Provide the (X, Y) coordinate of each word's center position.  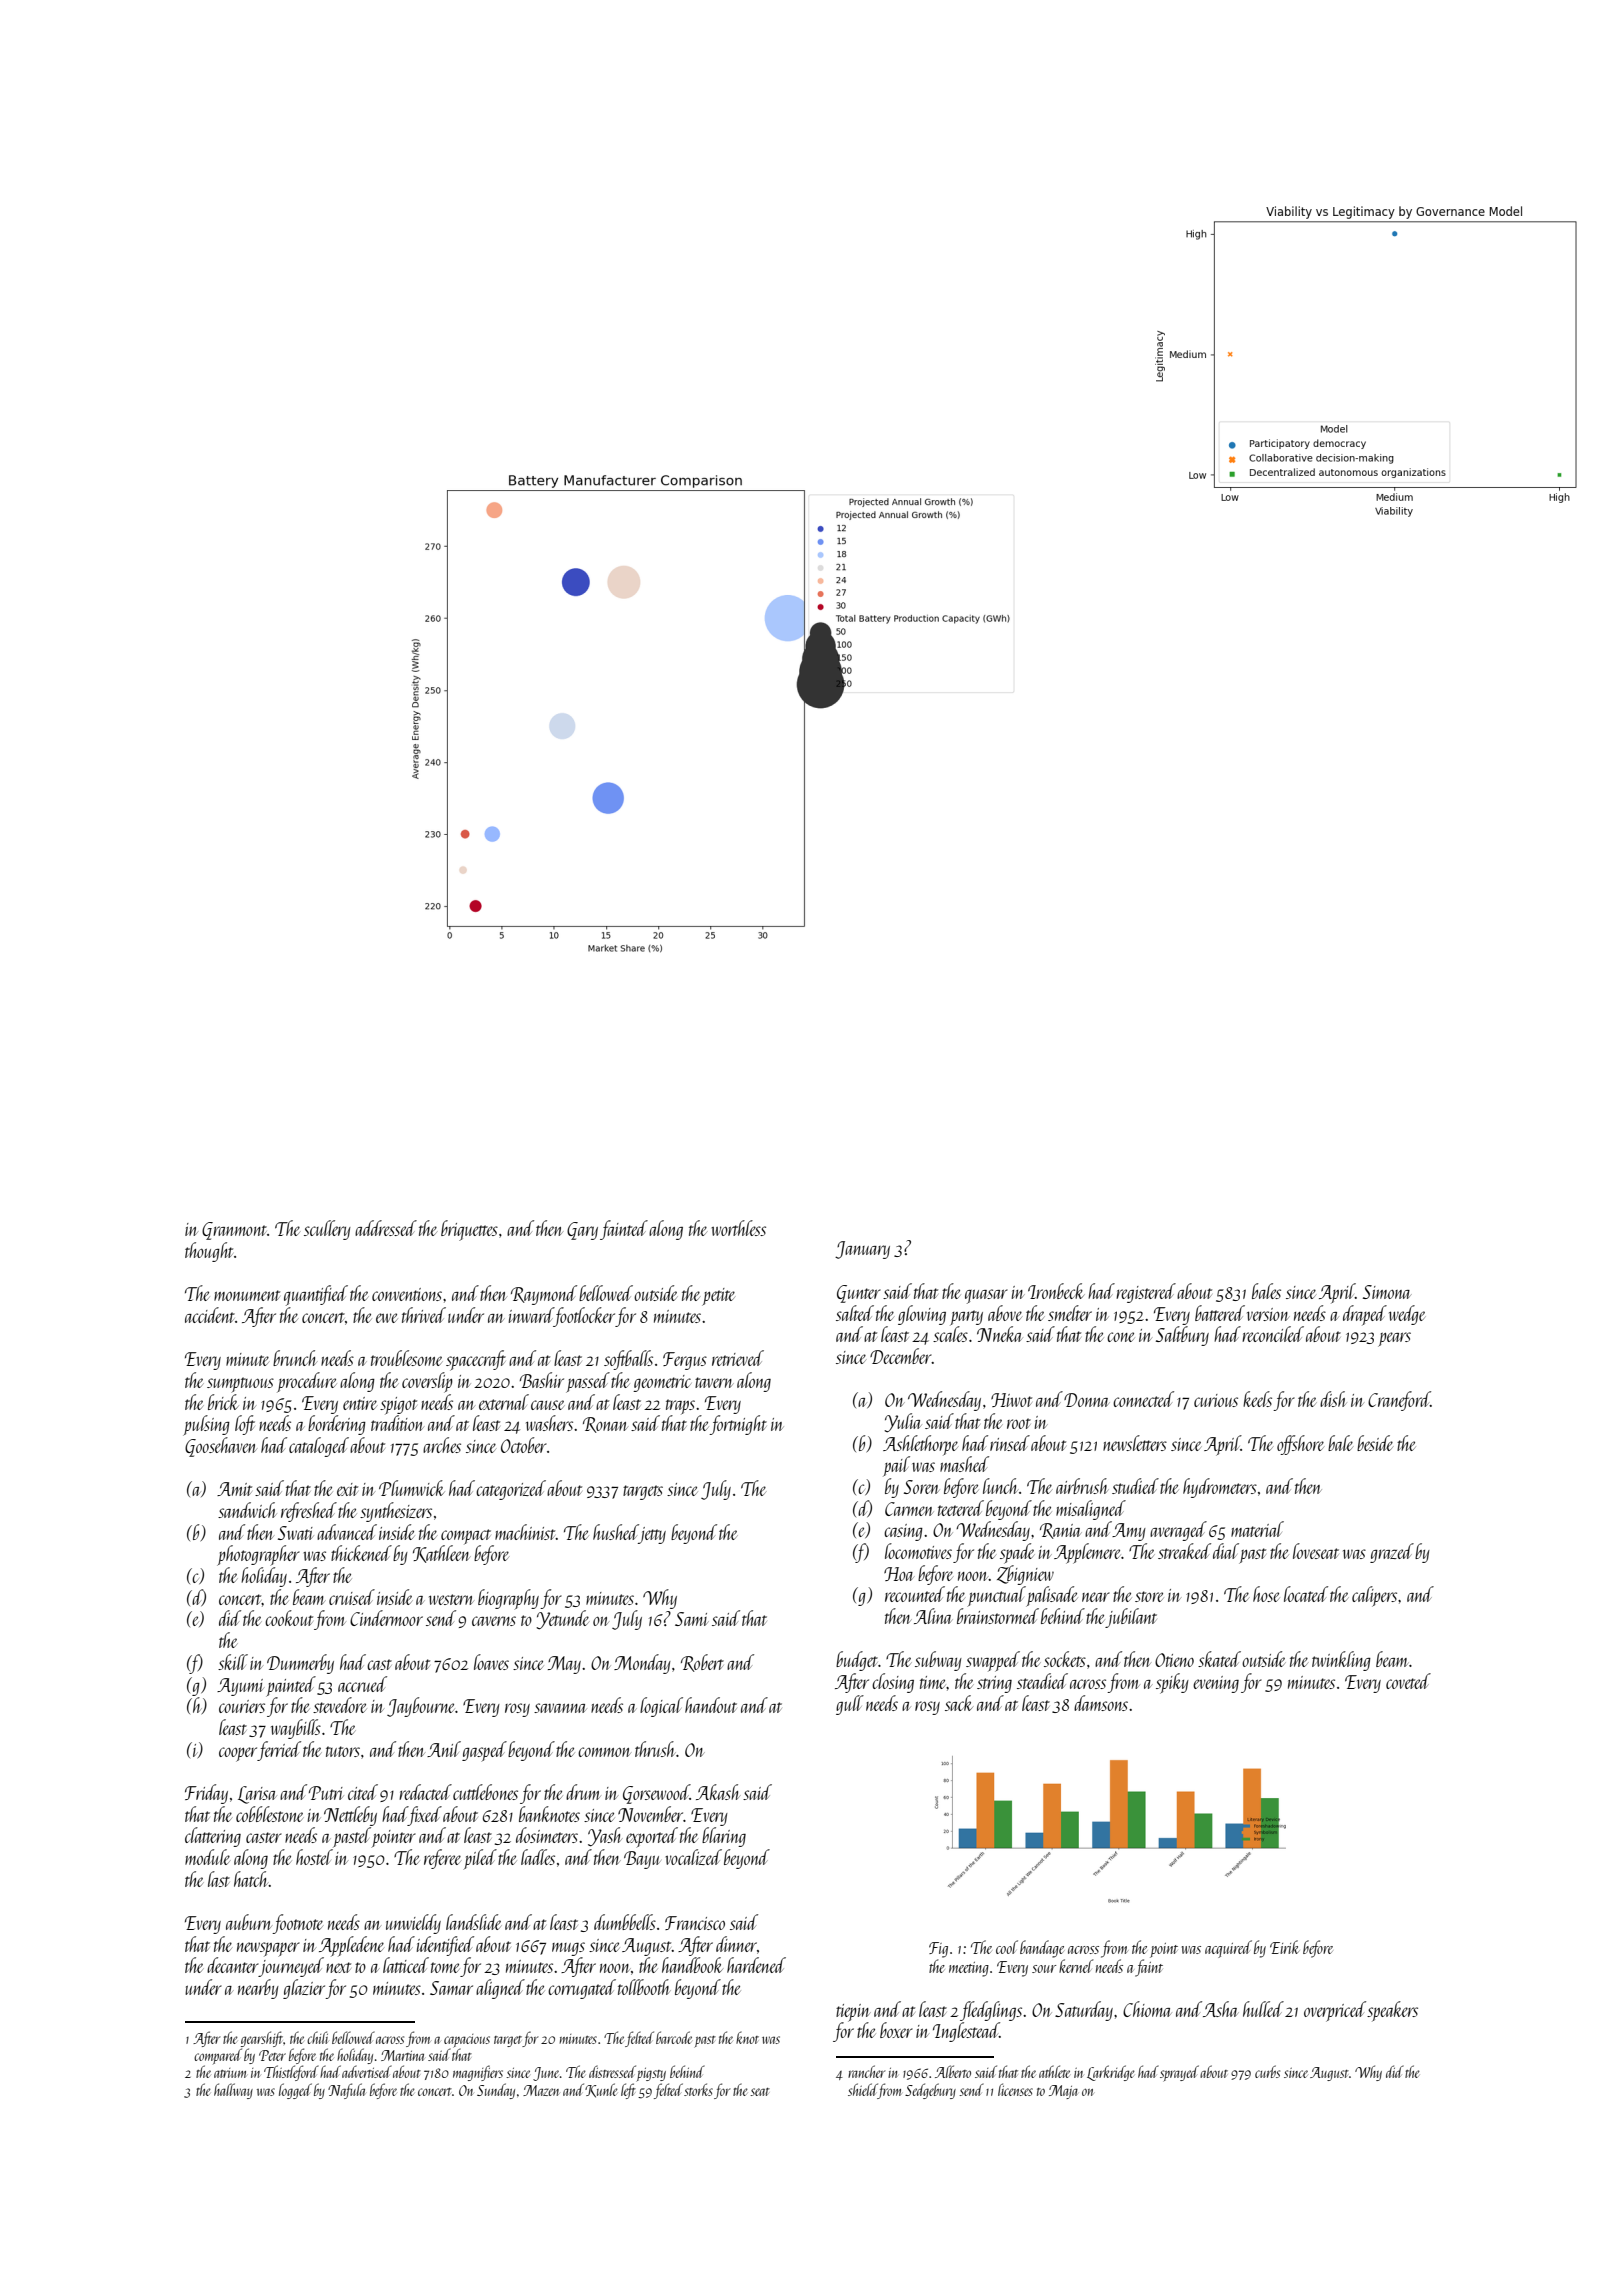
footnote (298, 1924)
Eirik (1285, 1947)
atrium (230, 2073)
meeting (969, 1969)
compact (466, 1537)
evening (1216, 1684)
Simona (1387, 1292)
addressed (386, 1228)
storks (698, 2089)
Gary (582, 1231)
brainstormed (998, 1616)
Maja (1063, 2092)
